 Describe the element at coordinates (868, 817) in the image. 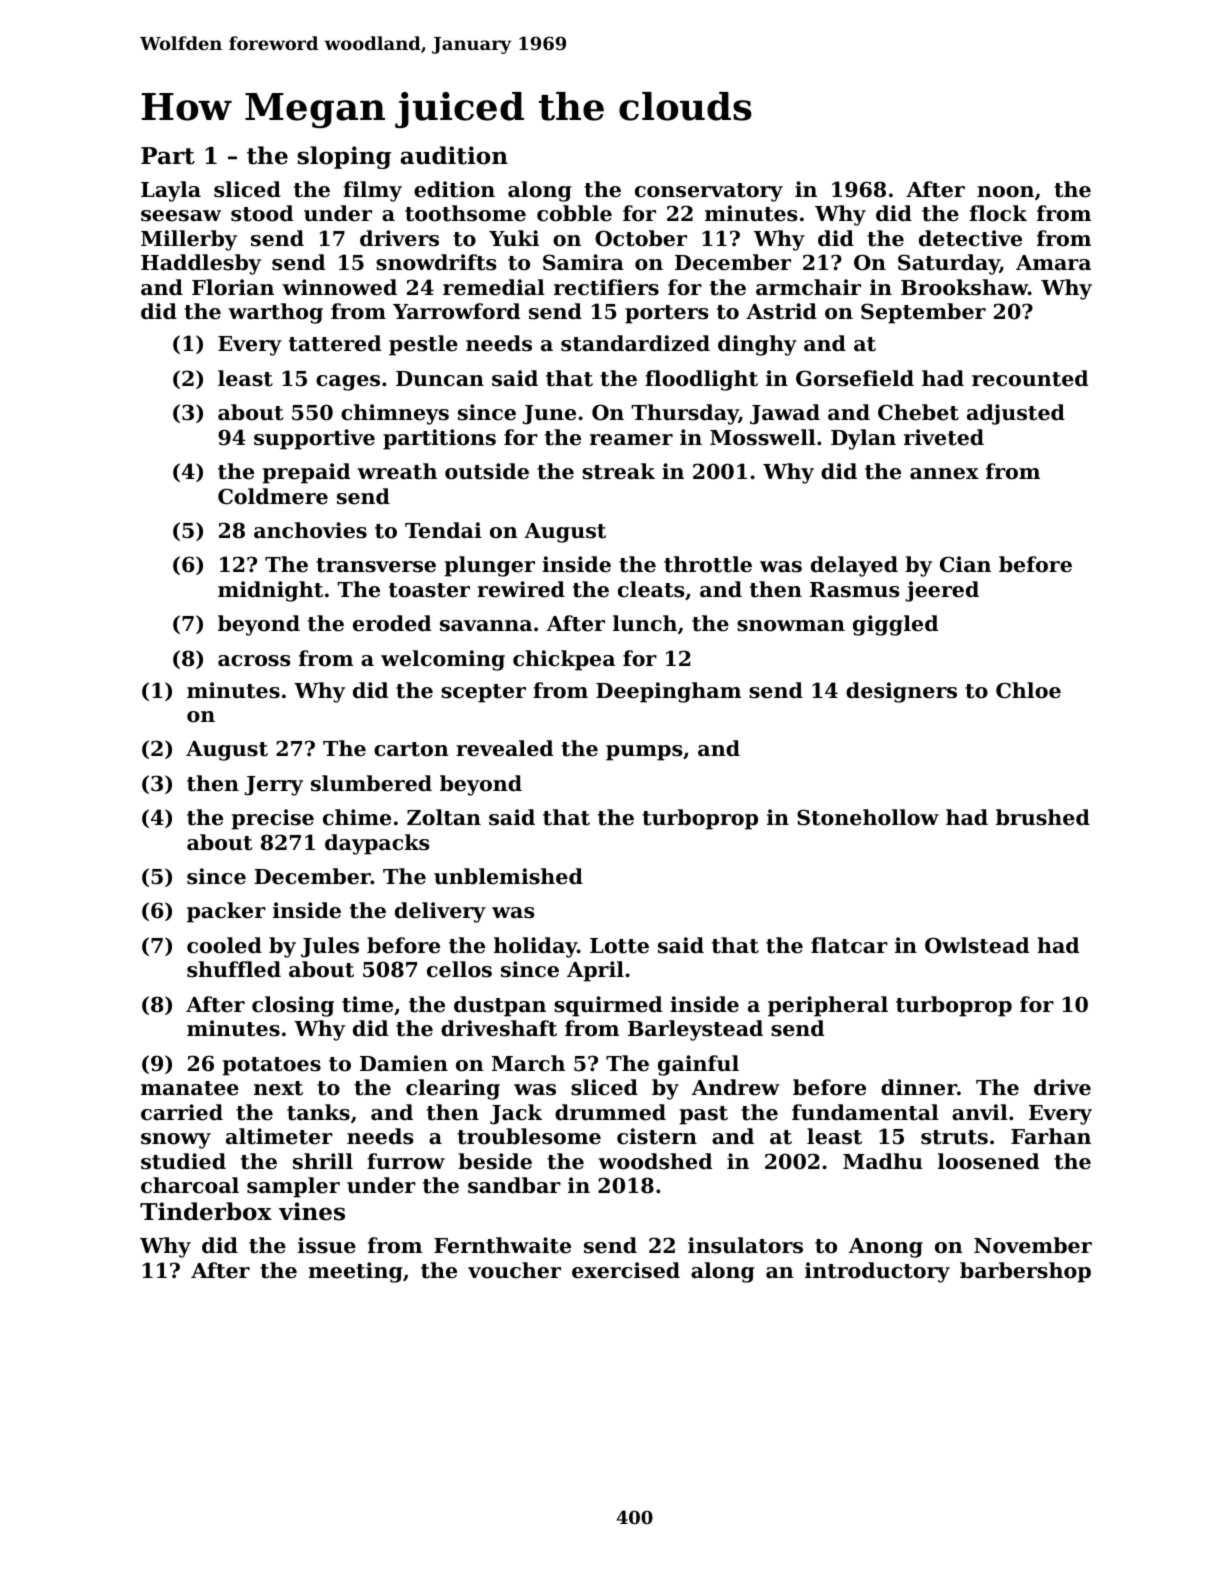

I see `Stonehollow` at that location.
